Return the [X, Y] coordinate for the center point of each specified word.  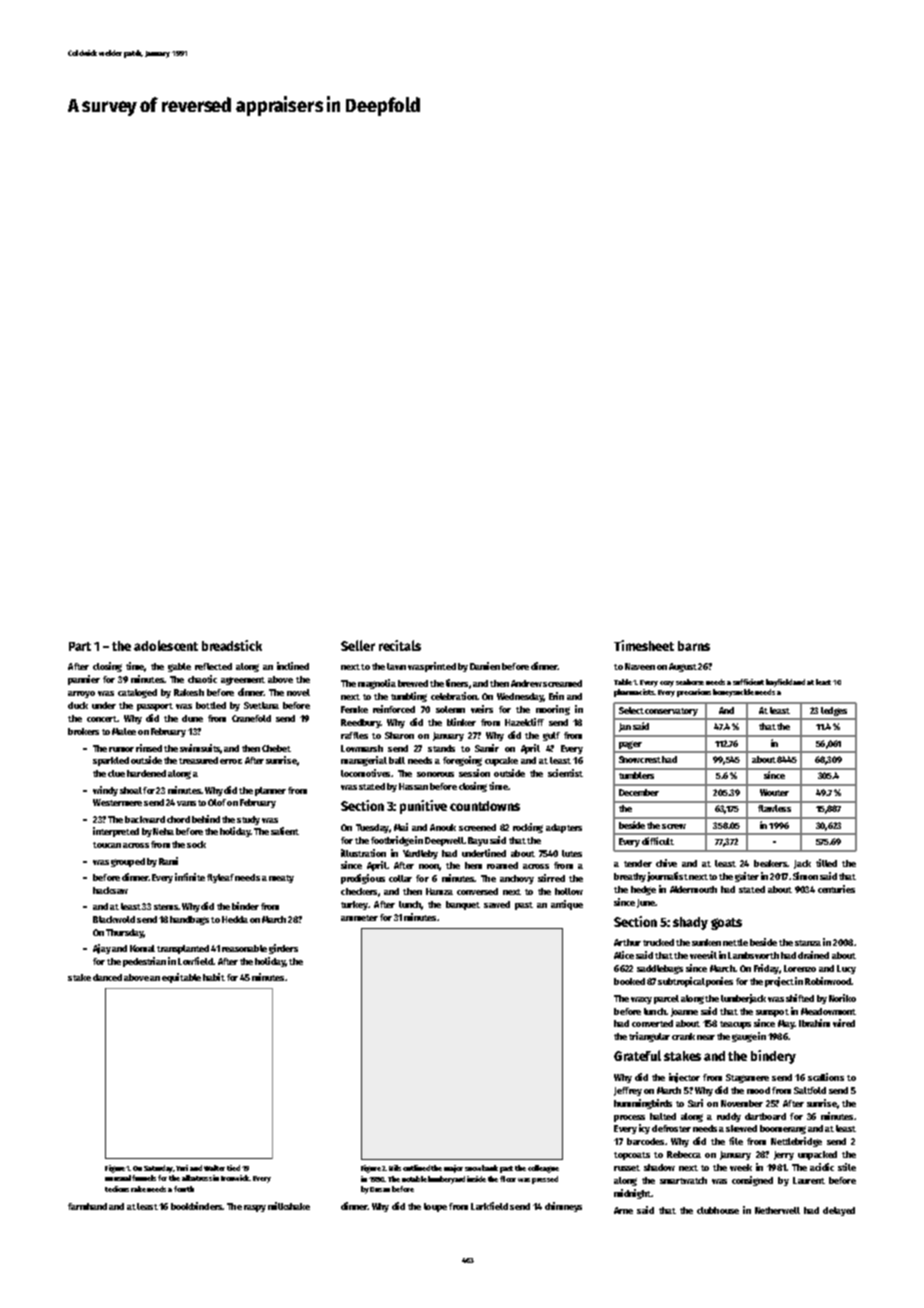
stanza [808, 943]
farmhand [87, 1206]
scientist [565, 773]
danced [107, 977]
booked [629, 981]
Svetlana [261, 705]
